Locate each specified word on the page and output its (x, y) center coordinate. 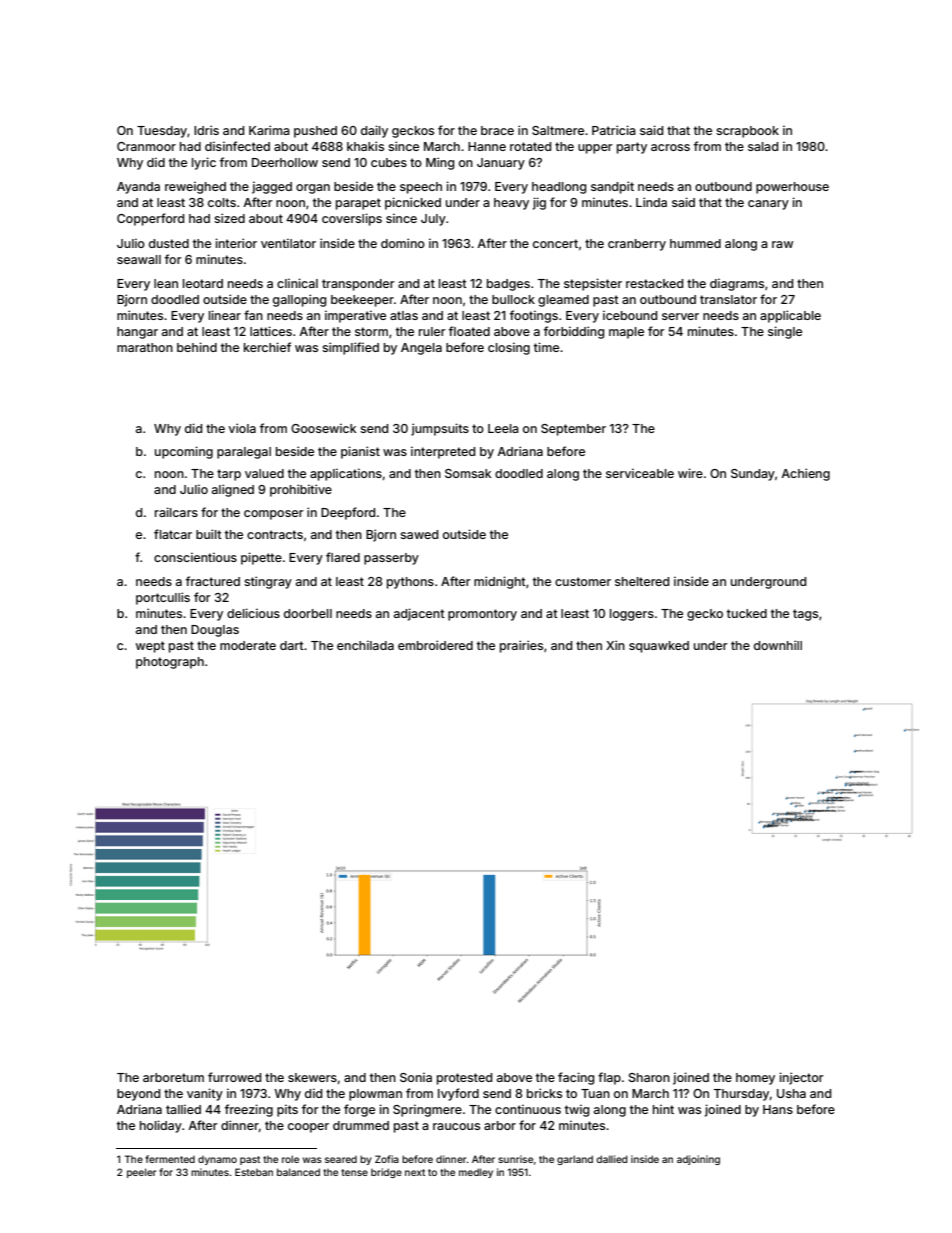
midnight (500, 582)
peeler (141, 1173)
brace (497, 130)
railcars (176, 512)
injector (801, 1078)
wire (690, 473)
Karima (269, 130)
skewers (312, 1077)
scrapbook (747, 132)
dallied (612, 1159)
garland (575, 1160)
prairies (521, 646)
